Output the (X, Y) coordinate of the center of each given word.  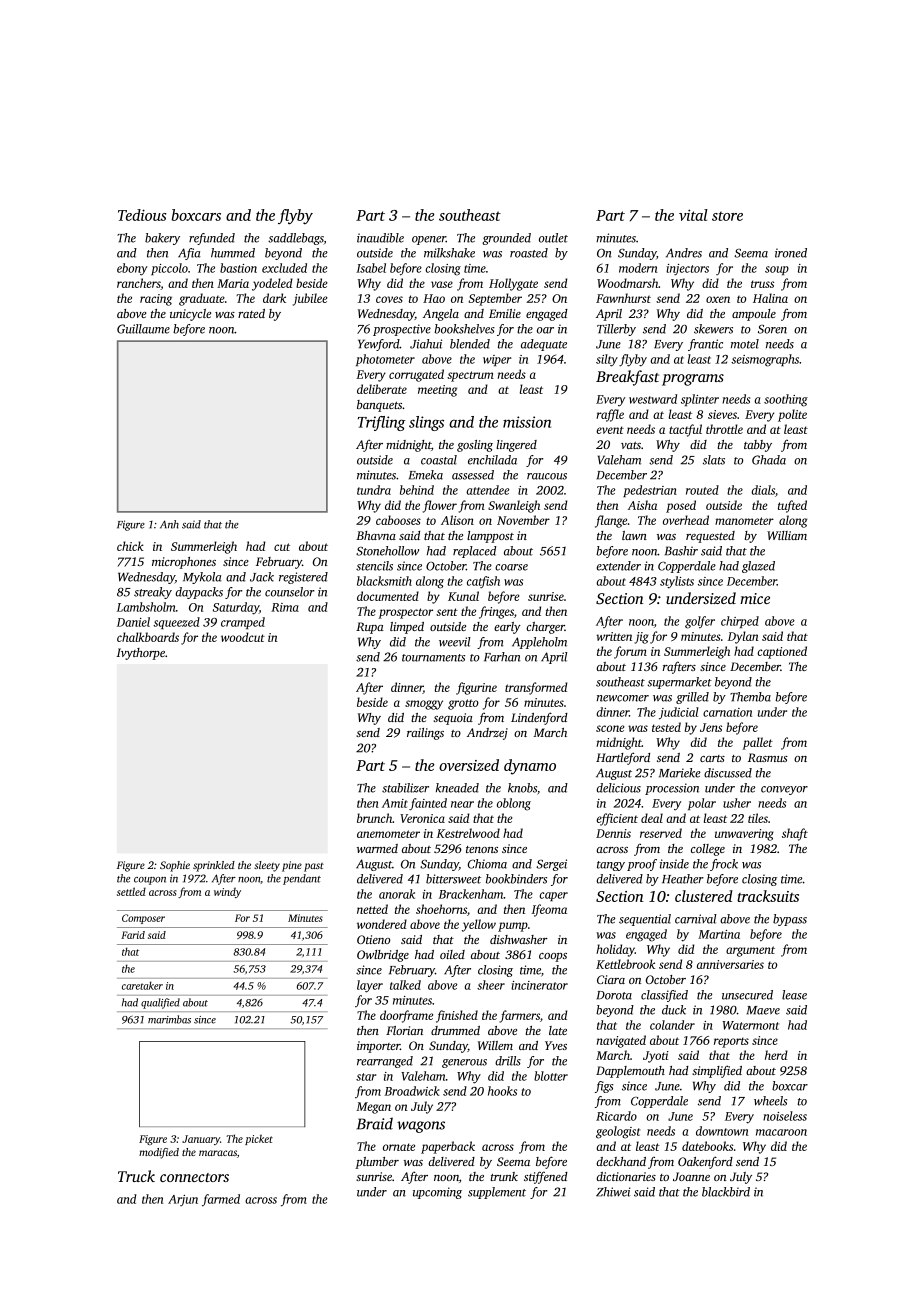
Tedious (142, 215)
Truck (136, 1176)
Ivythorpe (141, 654)
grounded (506, 239)
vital (693, 215)
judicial (679, 713)
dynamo (530, 767)
